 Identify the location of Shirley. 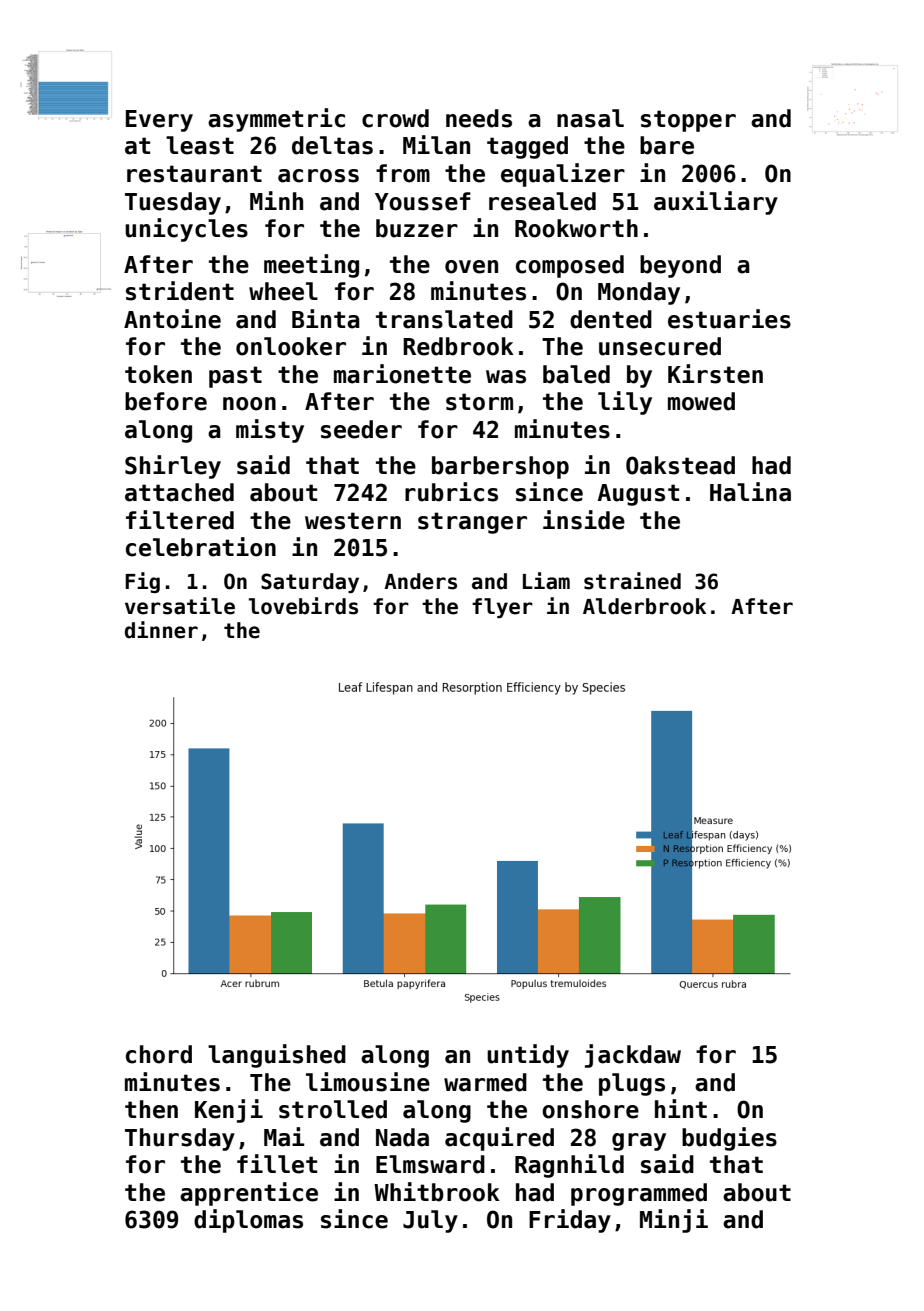
(173, 467).
